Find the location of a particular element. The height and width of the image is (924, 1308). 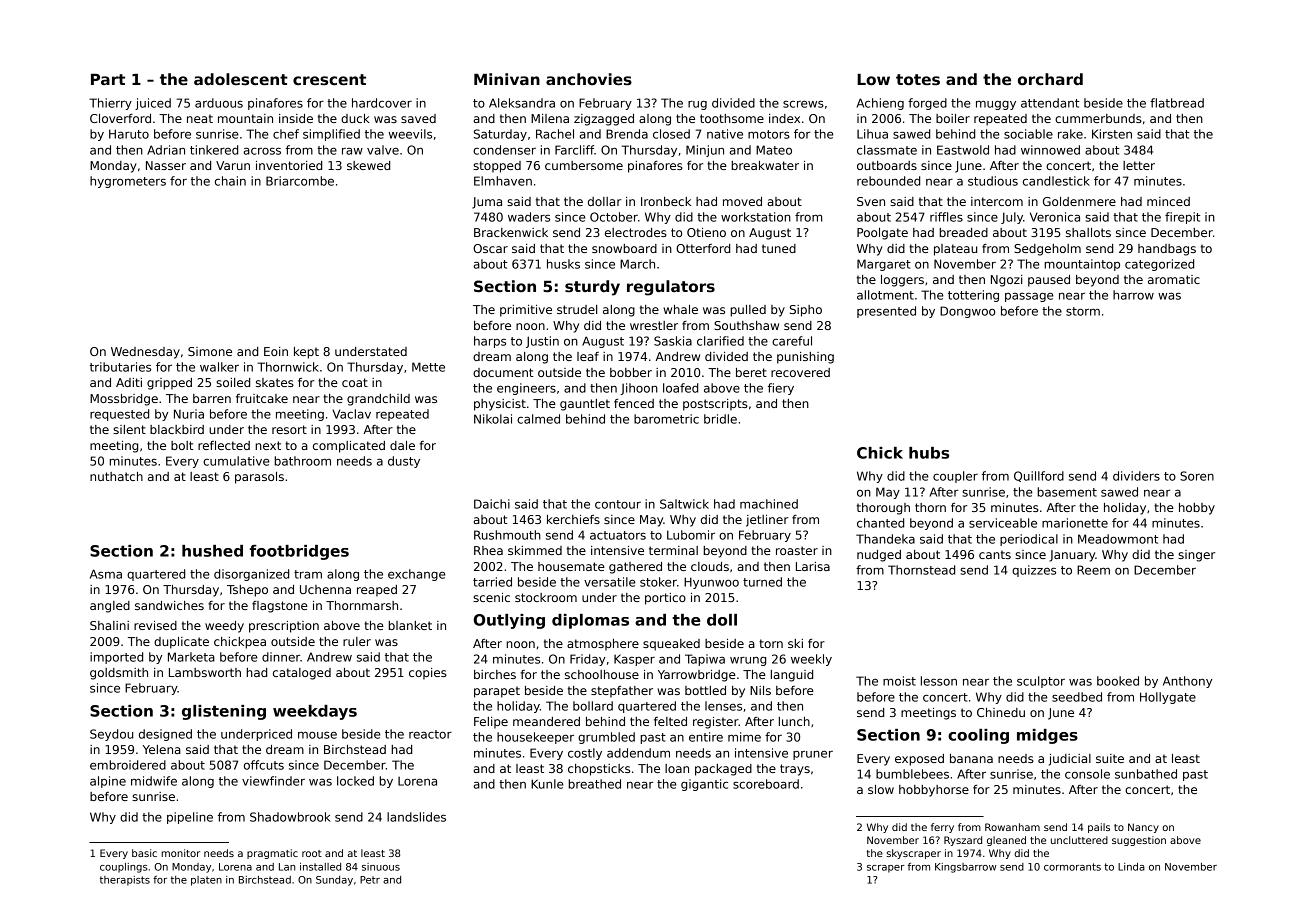

platen is located at coordinates (206, 881).
